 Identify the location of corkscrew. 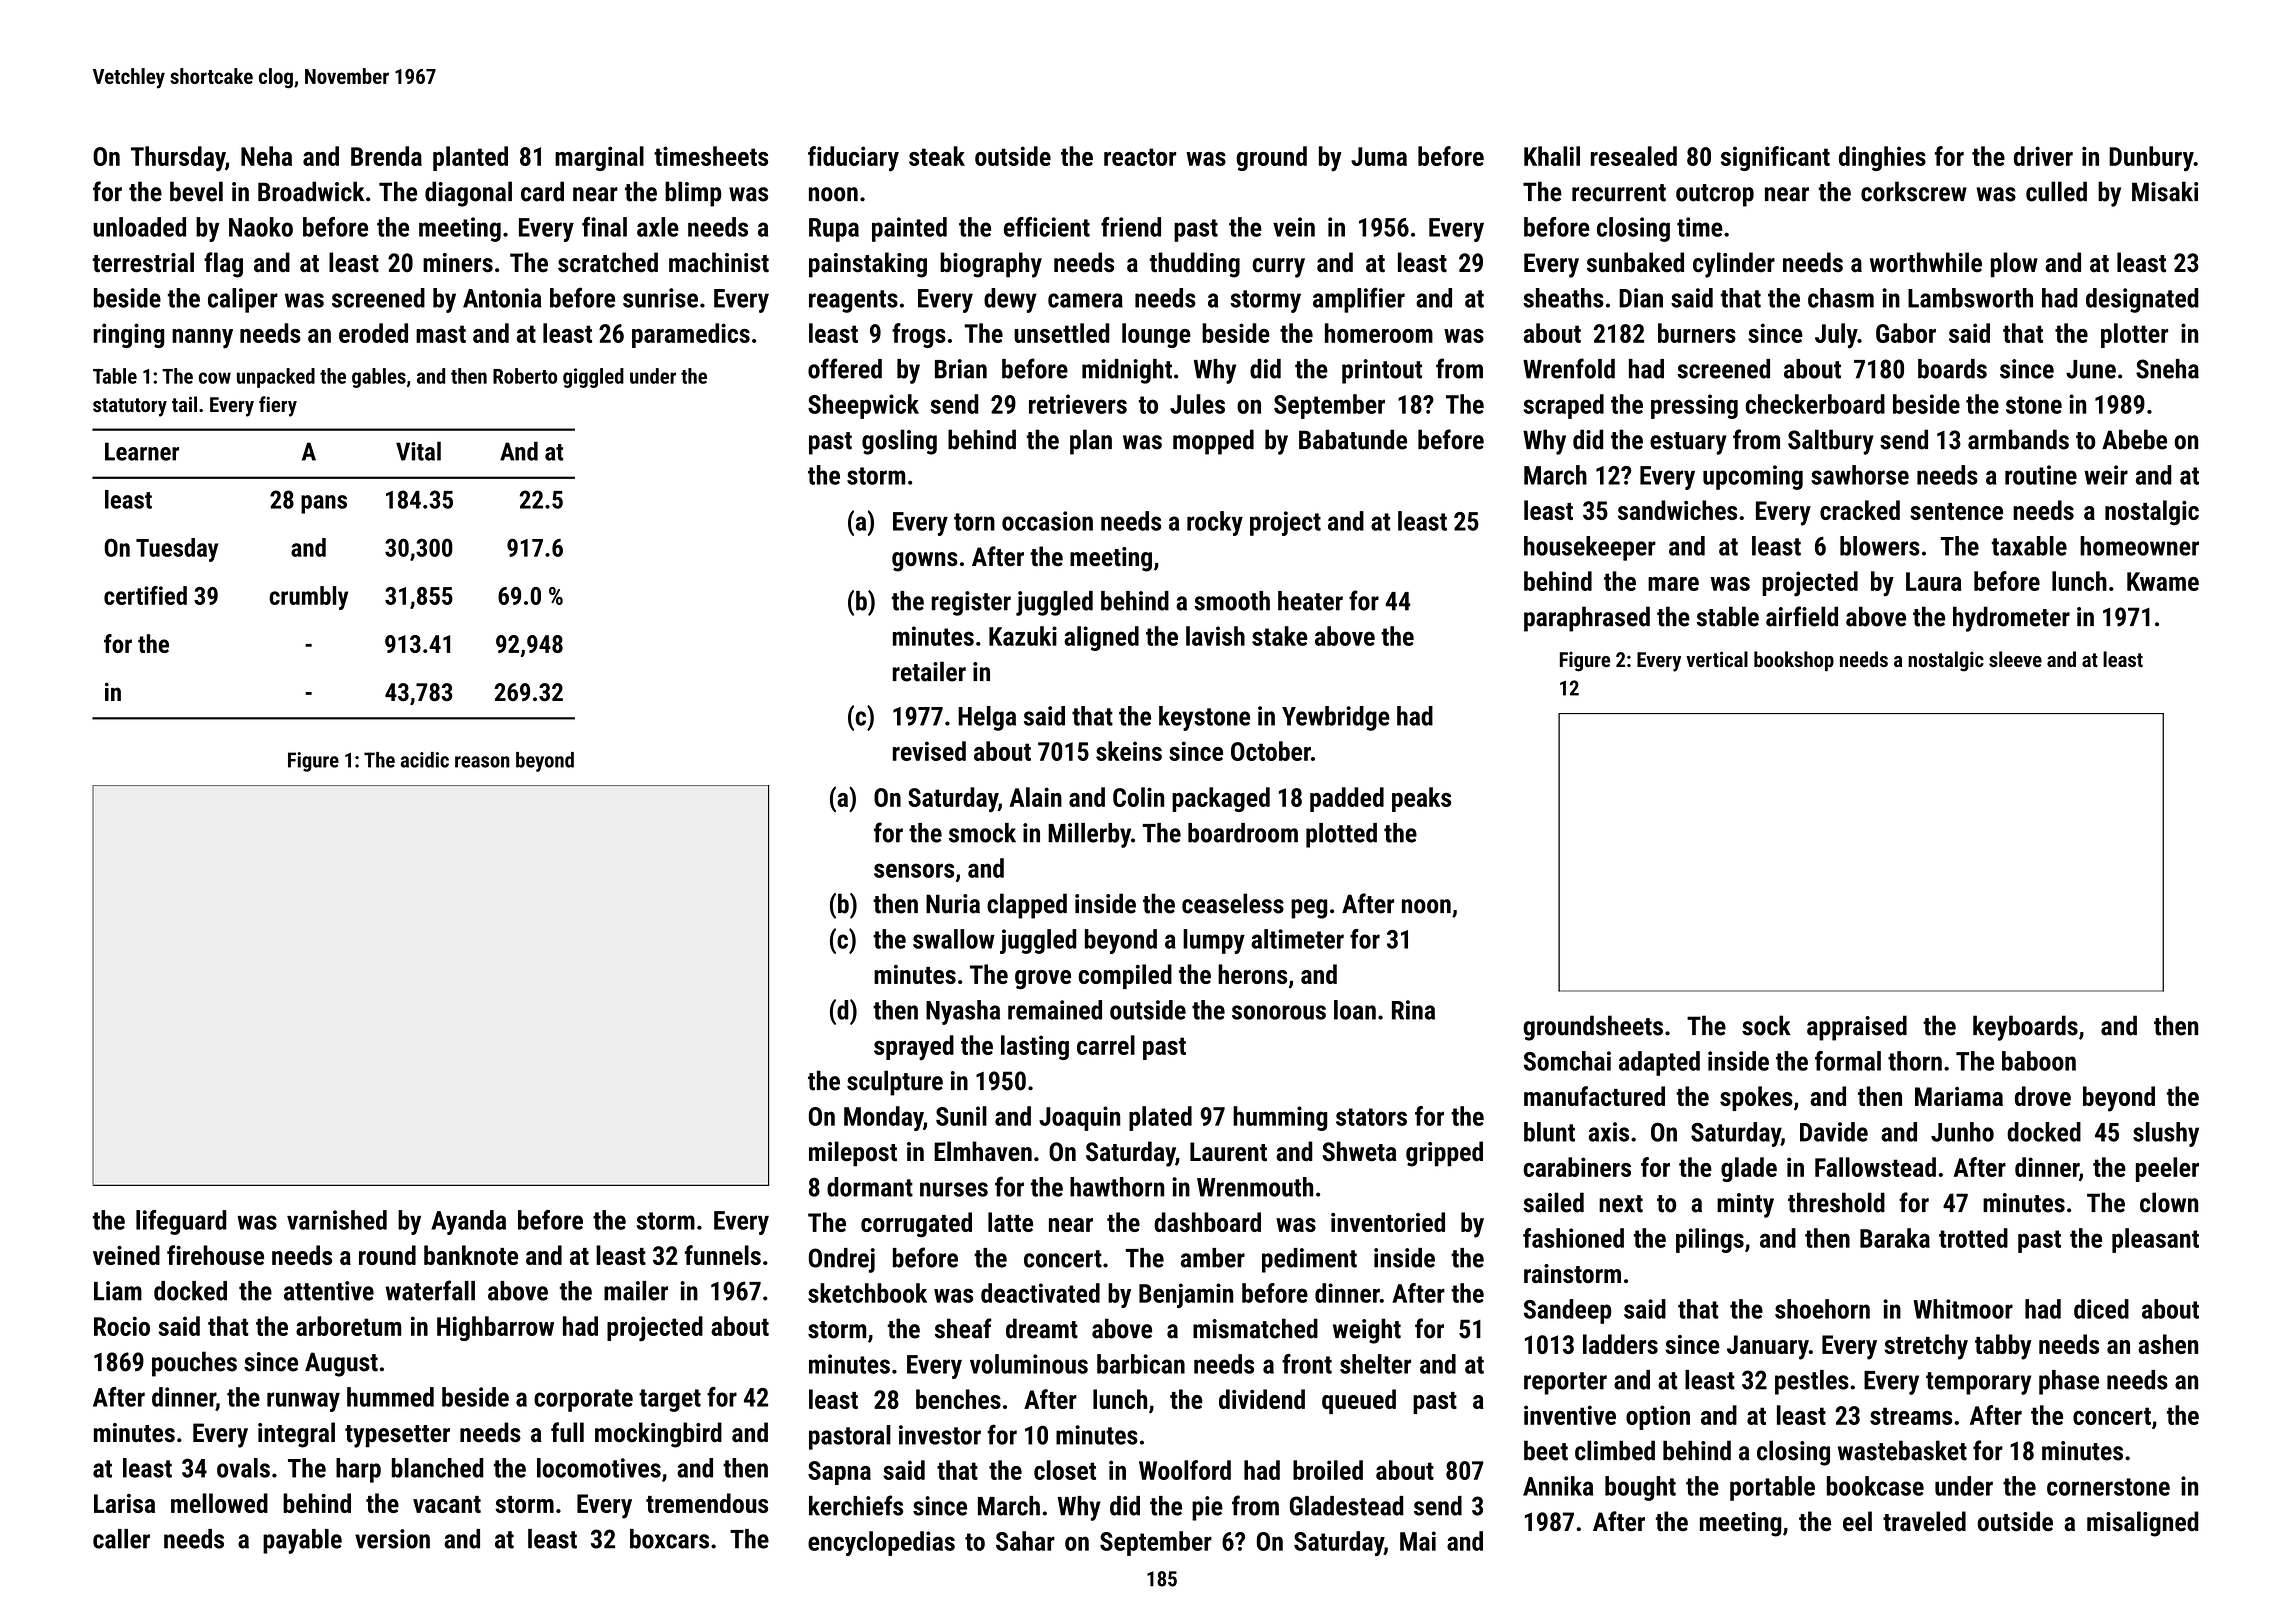
(1914, 191).
